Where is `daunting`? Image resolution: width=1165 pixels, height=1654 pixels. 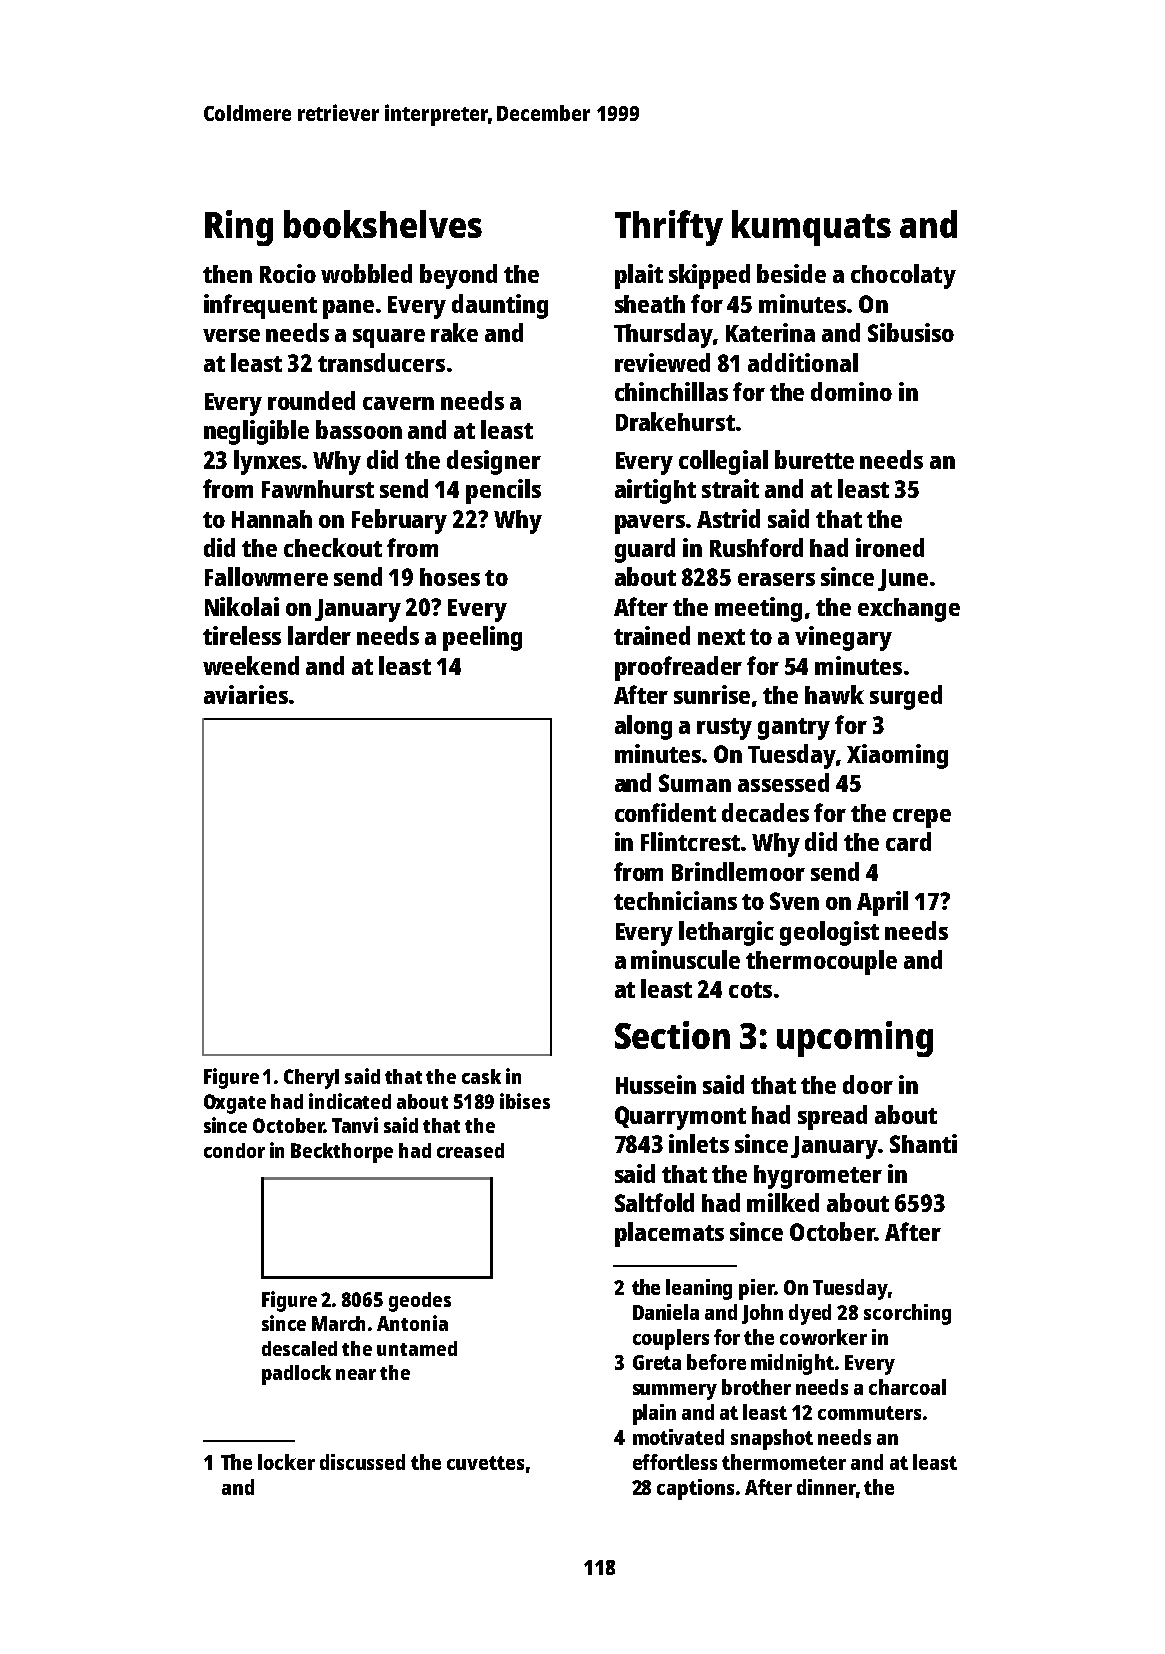
daunting is located at coordinates (500, 306).
